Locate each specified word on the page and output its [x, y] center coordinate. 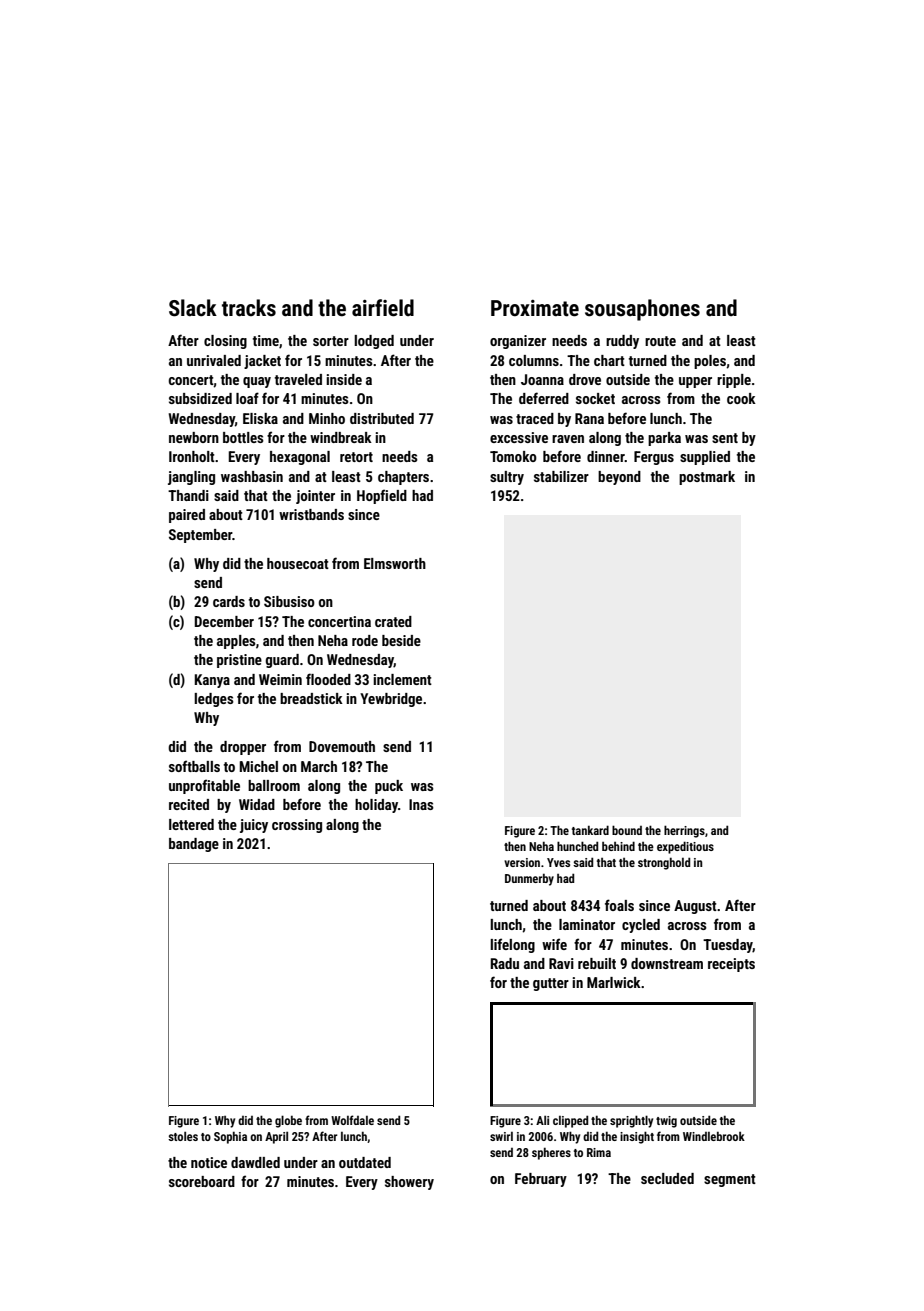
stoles [183, 1136]
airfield [383, 308]
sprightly [631, 1121]
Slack [193, 308]
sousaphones [642, 310]
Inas [421, 804]
